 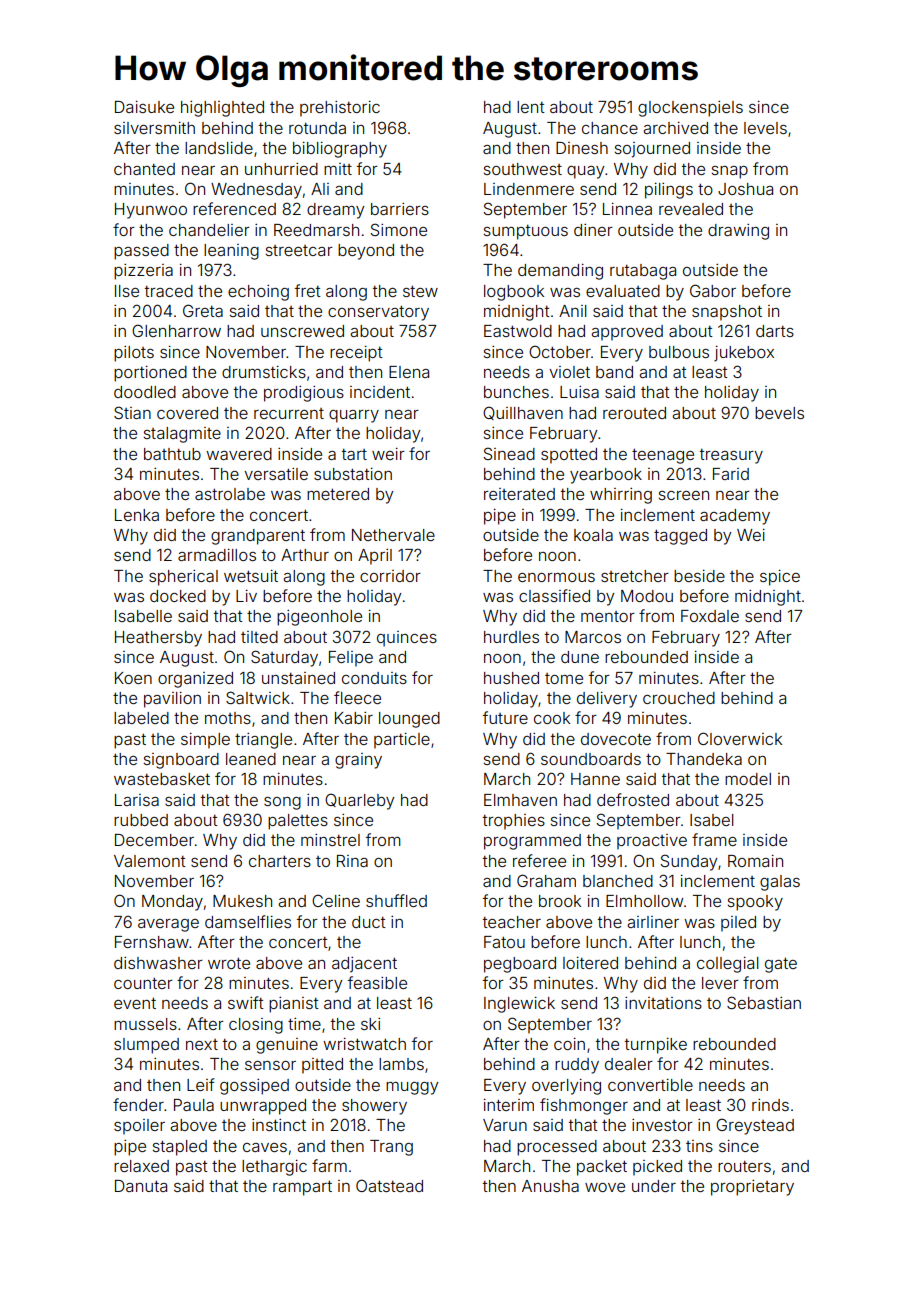 What do you see at coordinates (340, 109) in the image?
I see `prehistoric` at bounding box center [340, 109].
